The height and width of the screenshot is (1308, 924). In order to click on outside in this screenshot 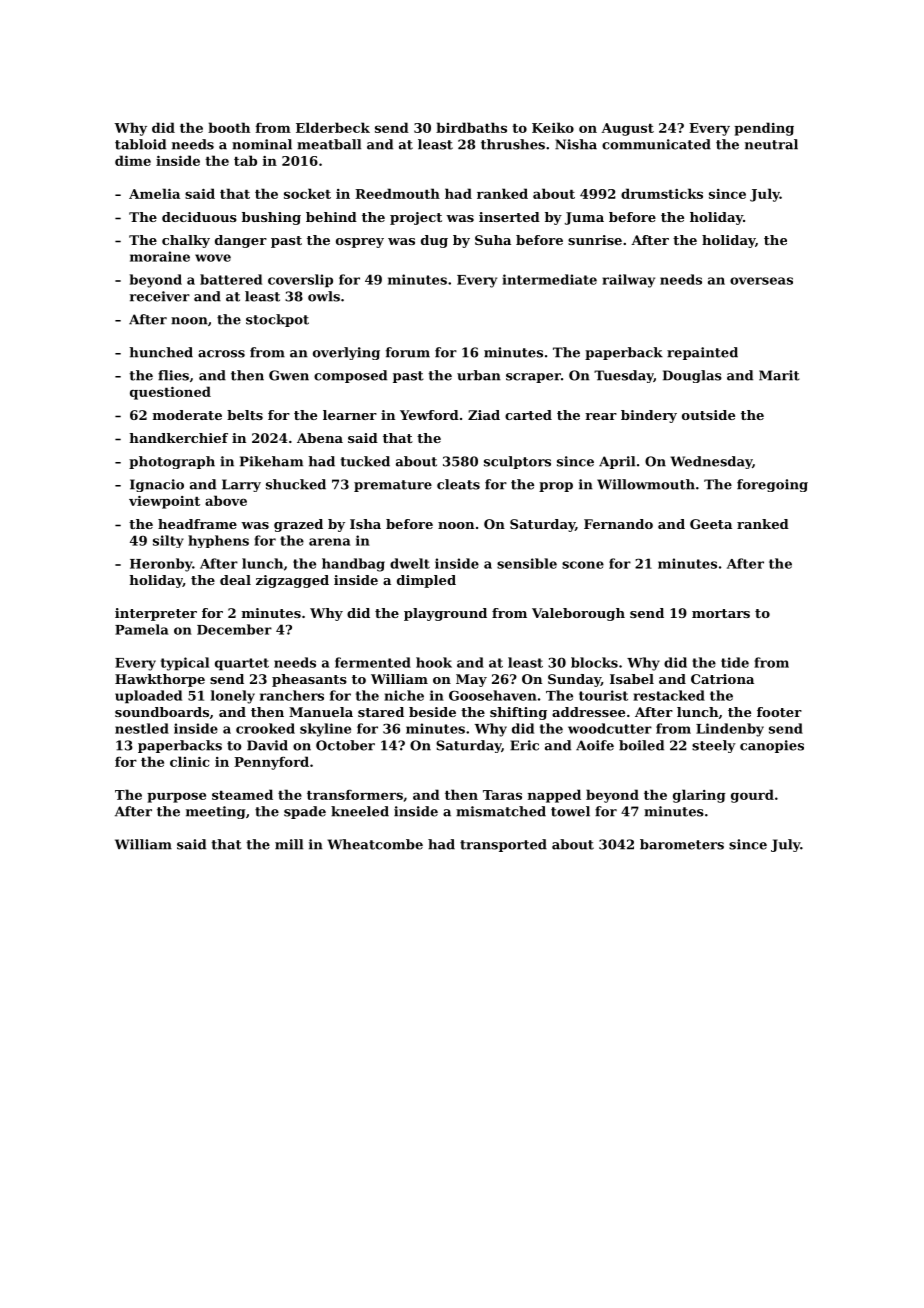, I will do `click(708, 415)`.
